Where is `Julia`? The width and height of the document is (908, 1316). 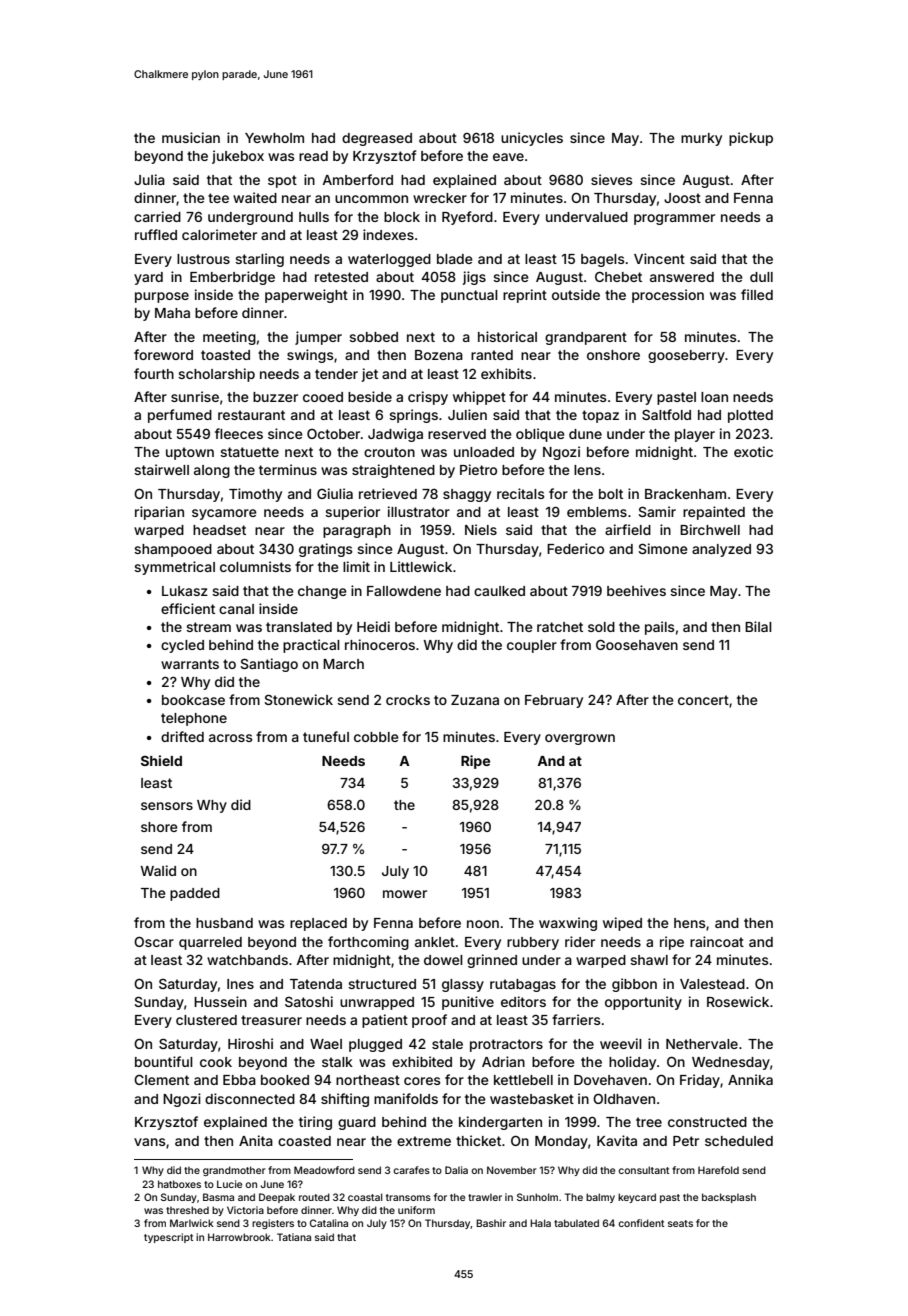 Julia is located at coordinates (149, 179).
